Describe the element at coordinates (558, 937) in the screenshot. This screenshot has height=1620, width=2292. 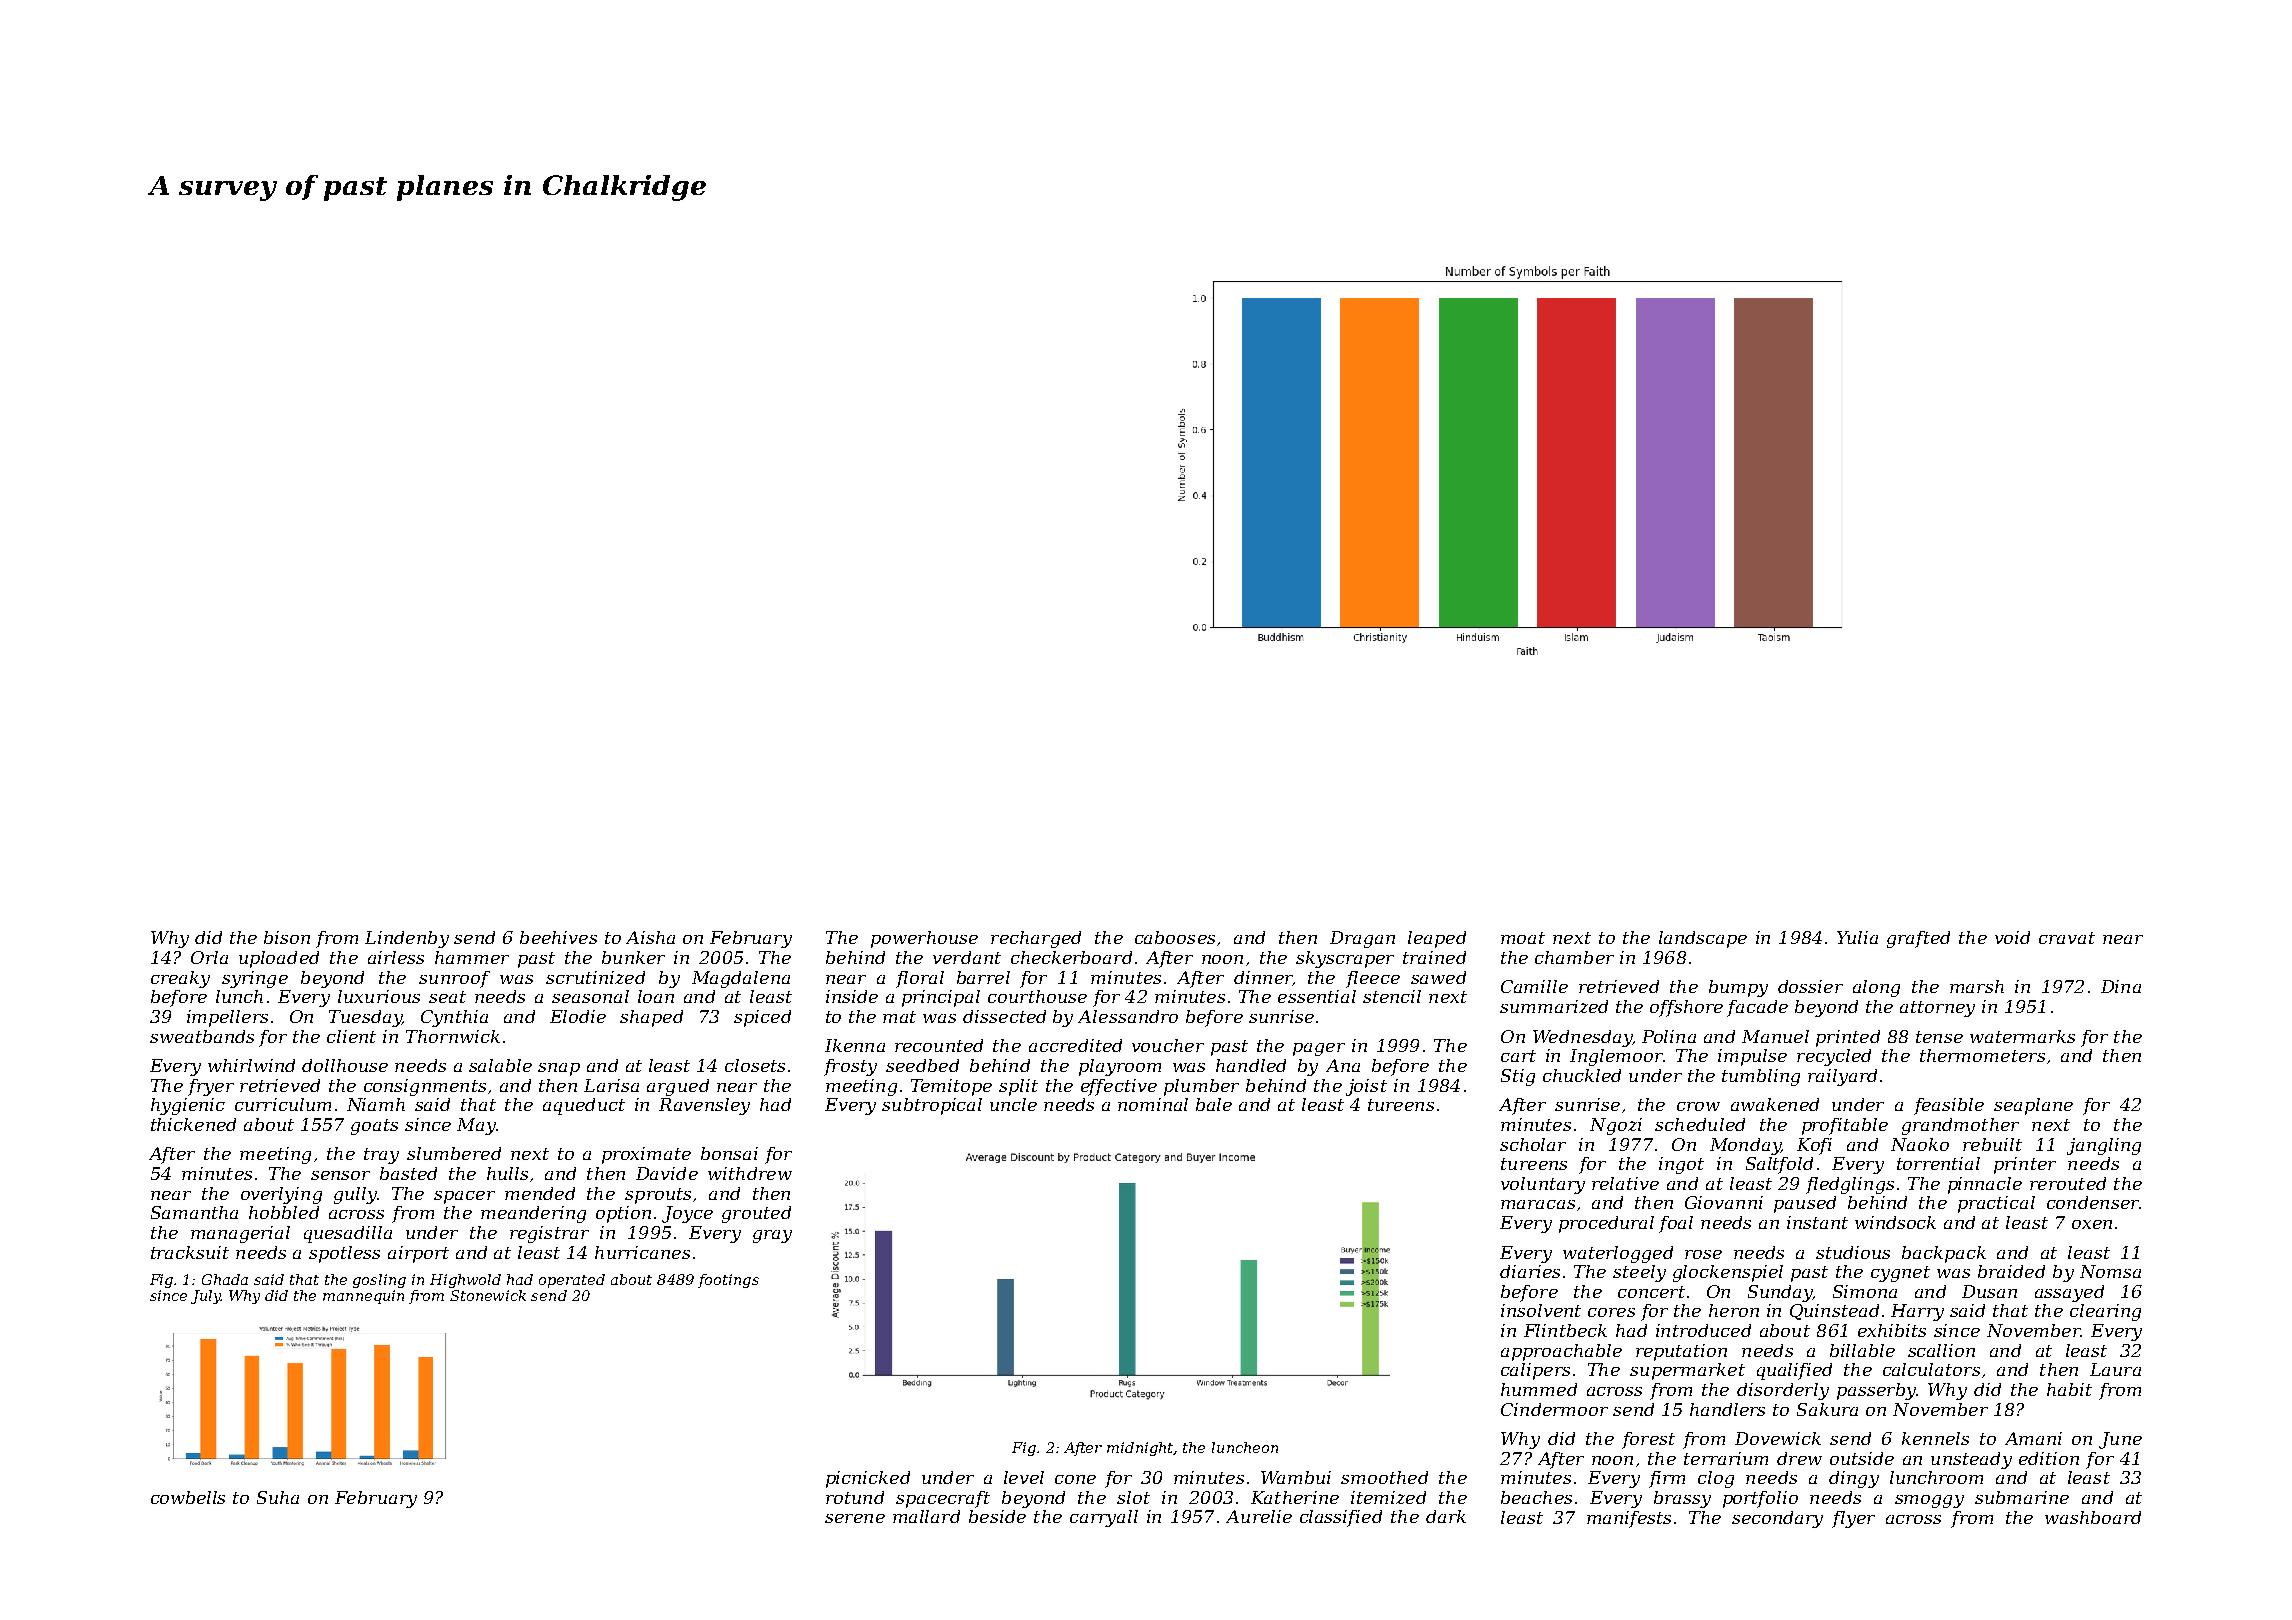
I see `beehives` at that location.
